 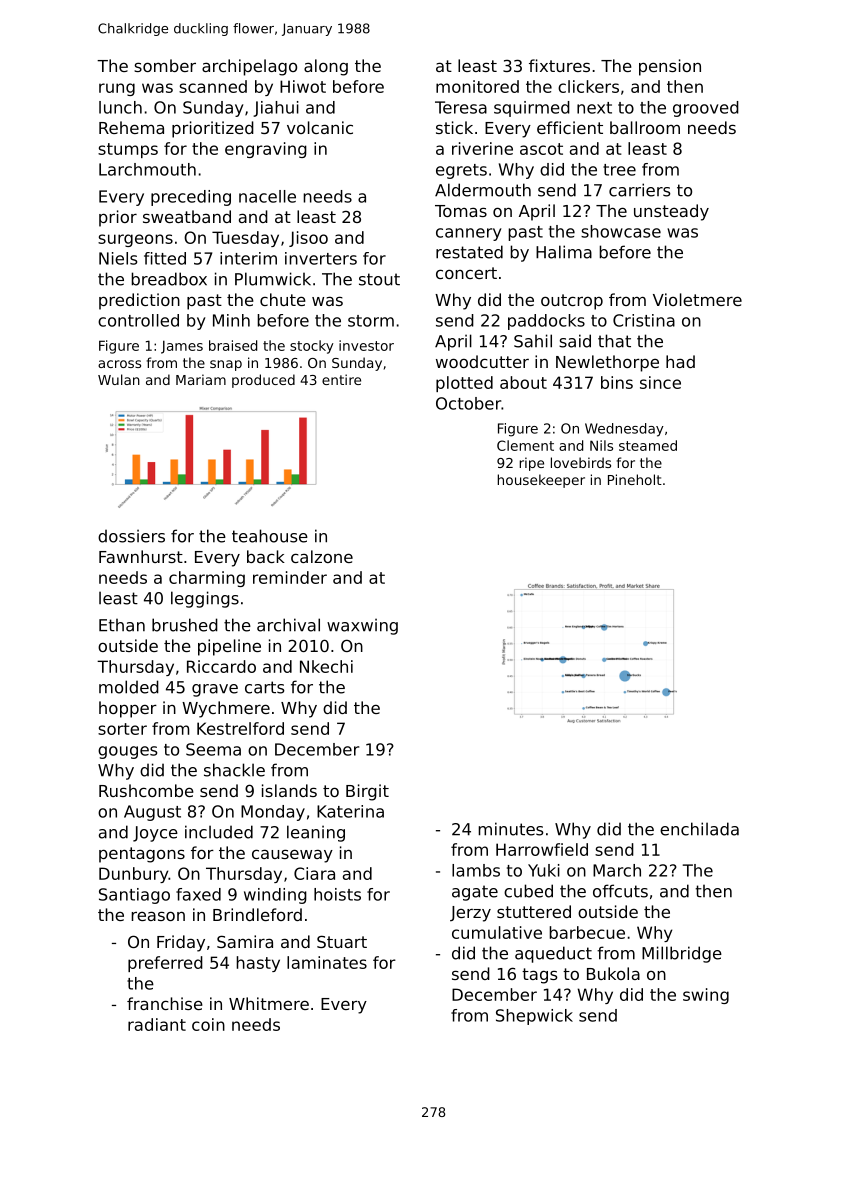 I want to click on faxed, so click(x=198, y=894).
